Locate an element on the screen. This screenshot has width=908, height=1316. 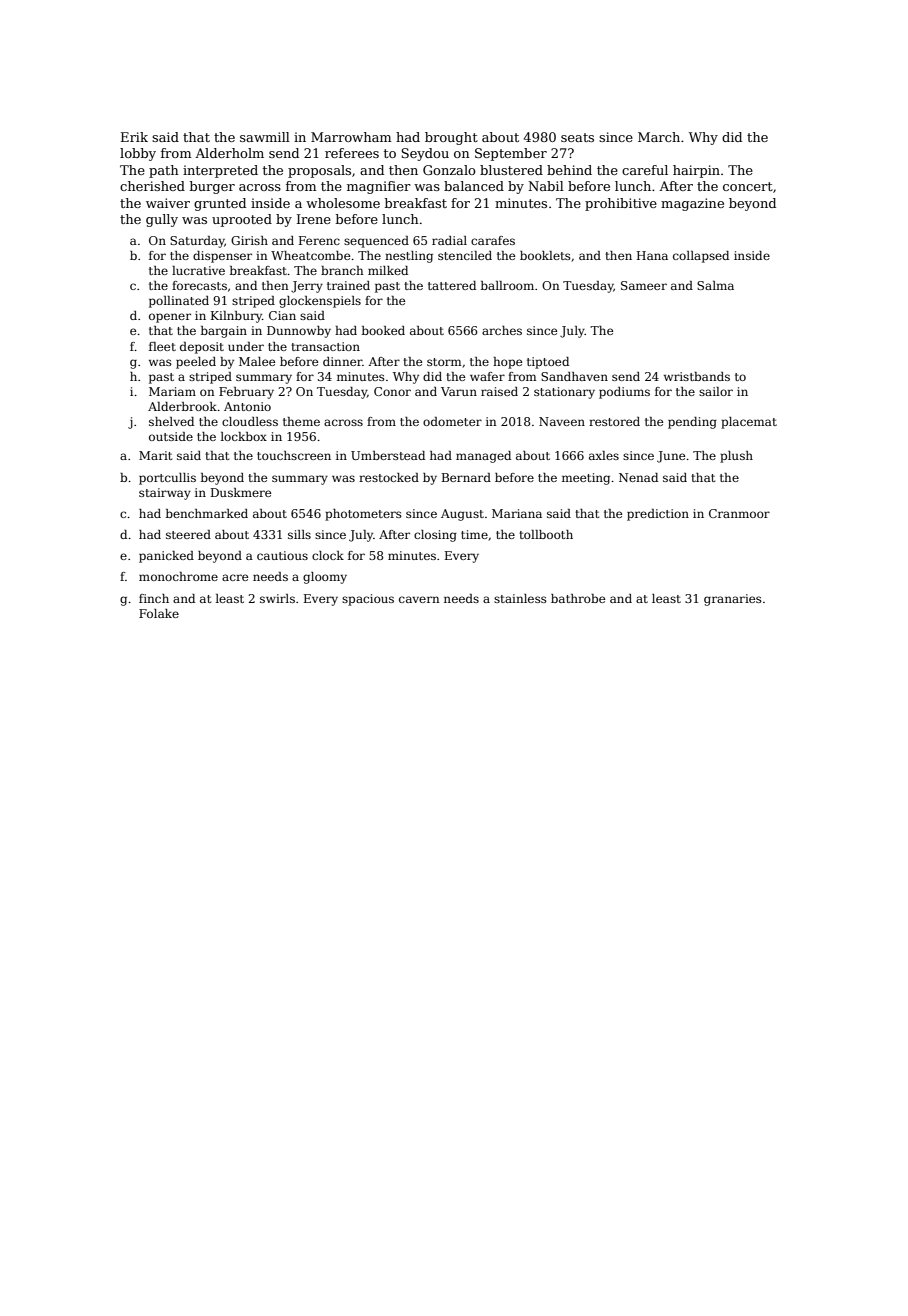
Folake is located at coordinates (159, 613).
